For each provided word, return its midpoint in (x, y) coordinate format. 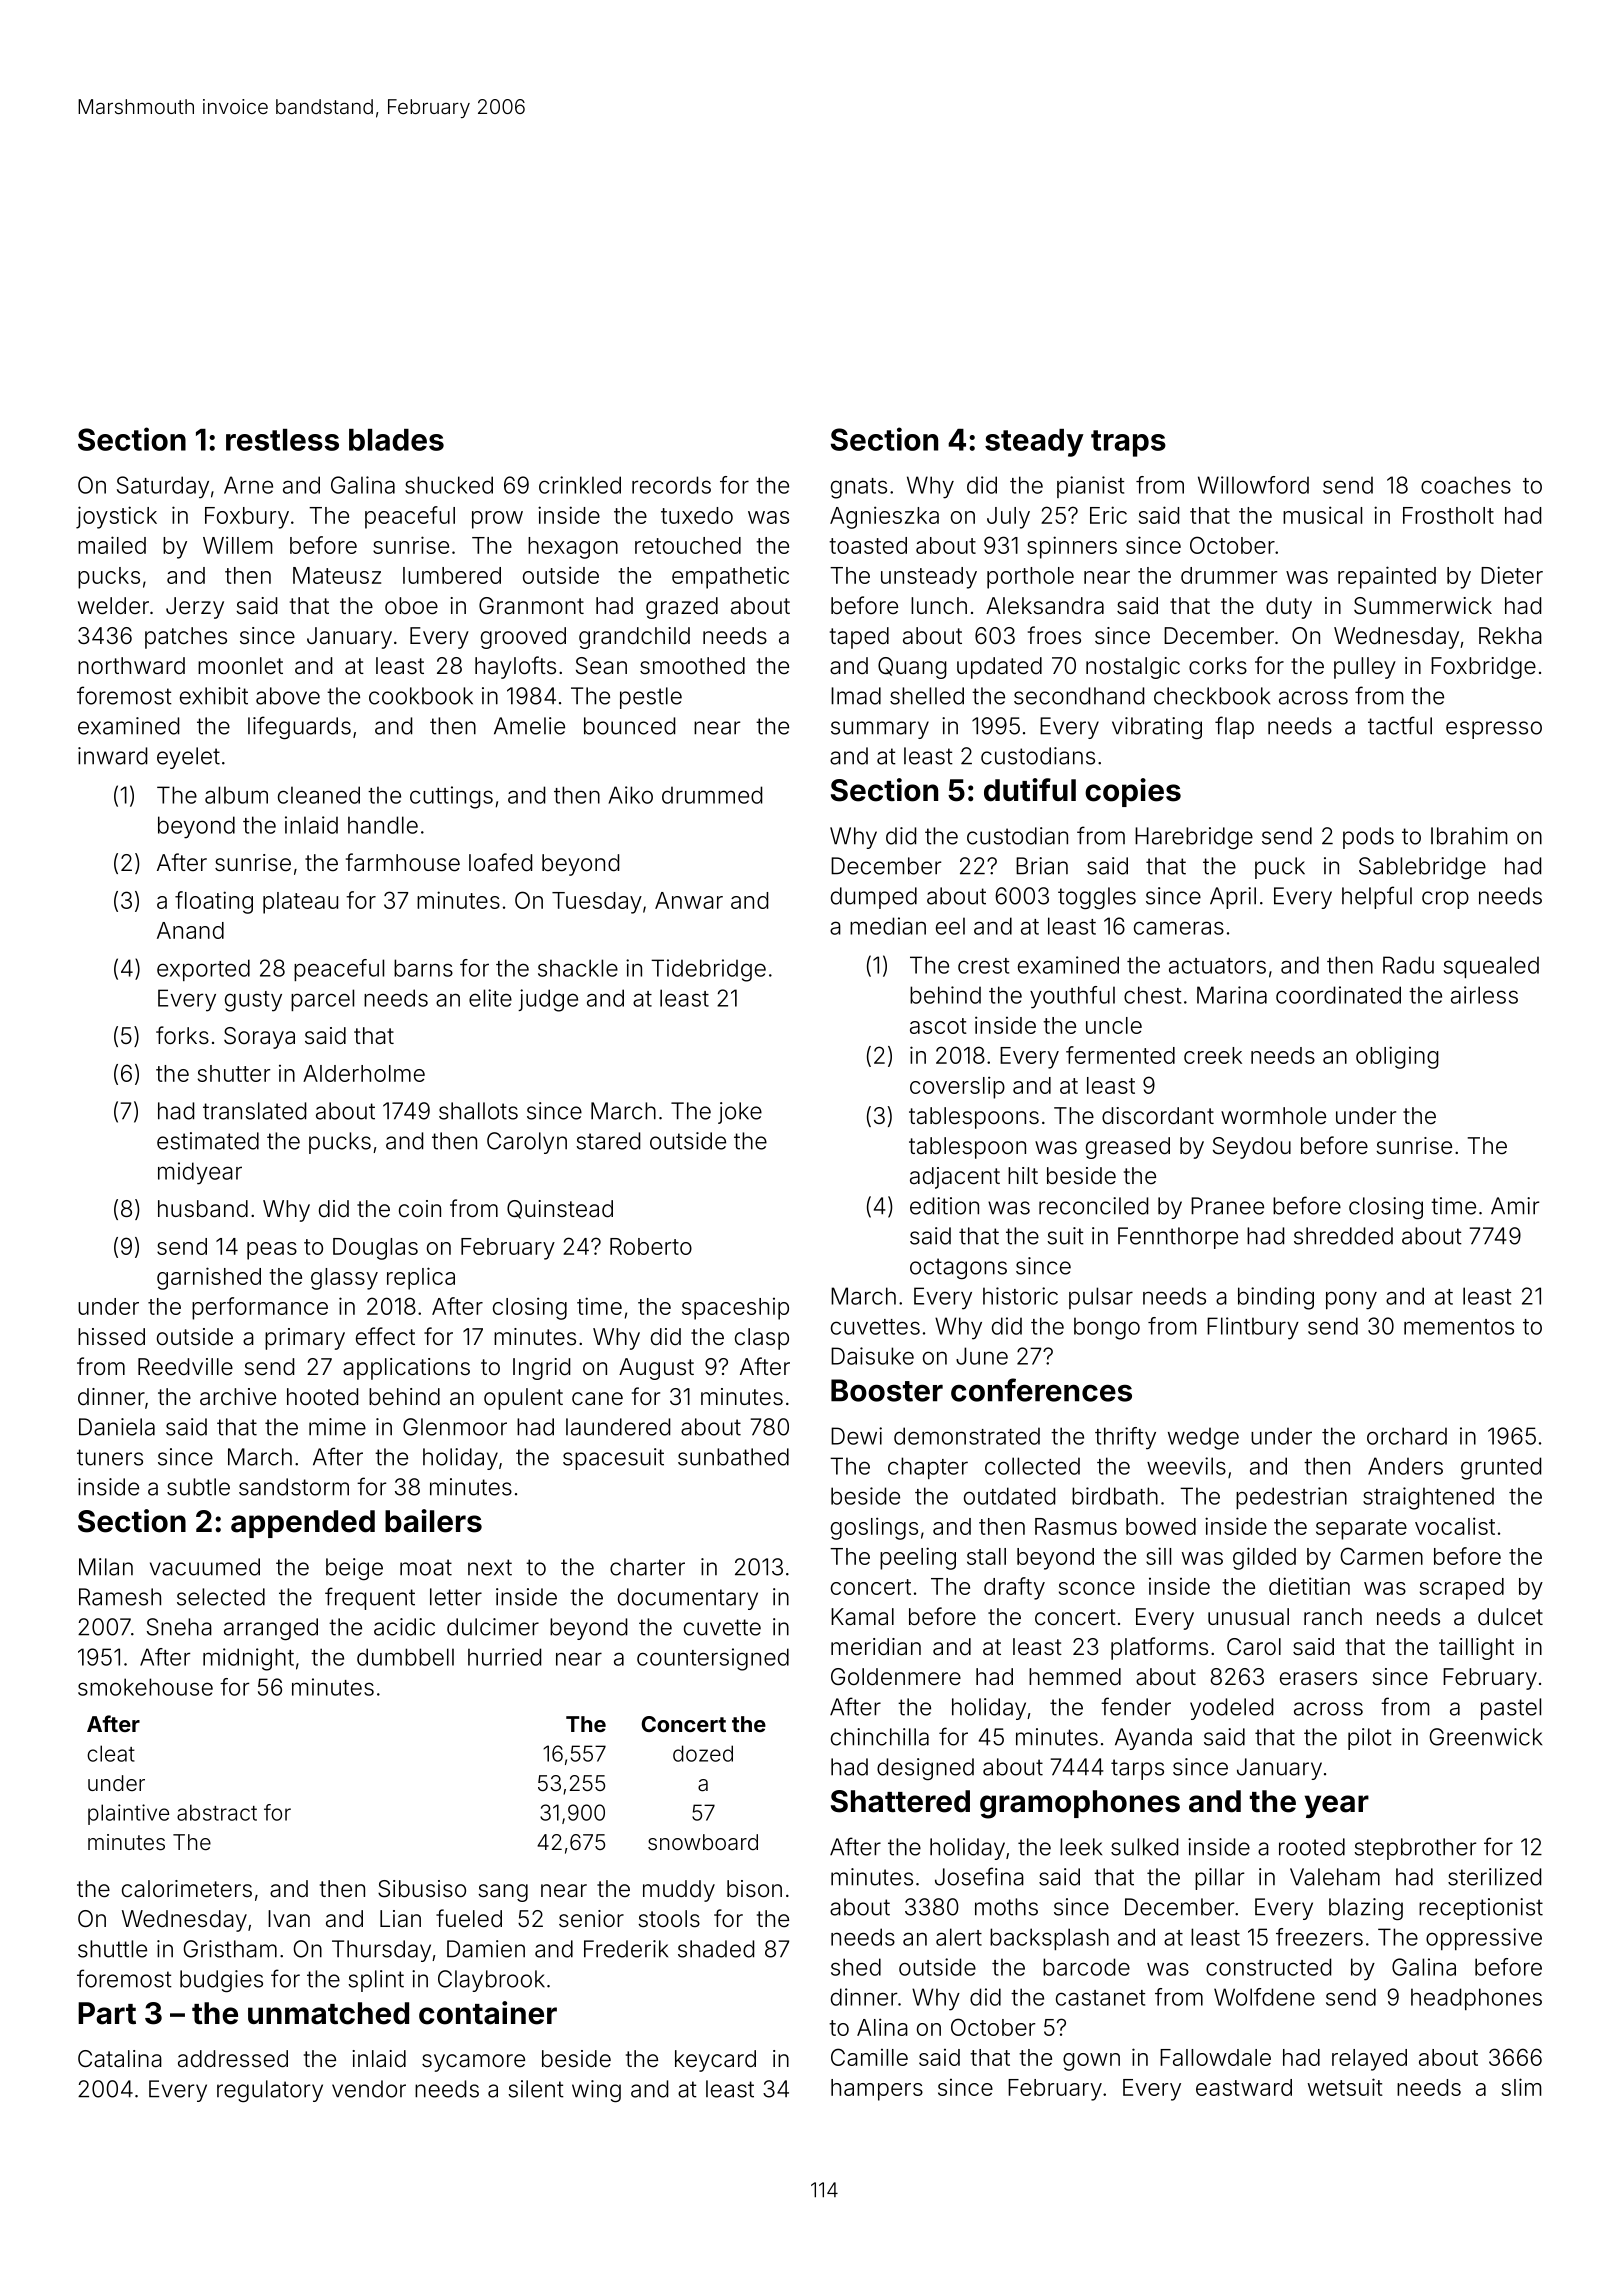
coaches (1466, 485)
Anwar (689, 900)
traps (1128, 443)
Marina (1232, 995)
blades (396, 440)
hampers (877, 2090)
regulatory (270, 2091)
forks (182, 1035)
